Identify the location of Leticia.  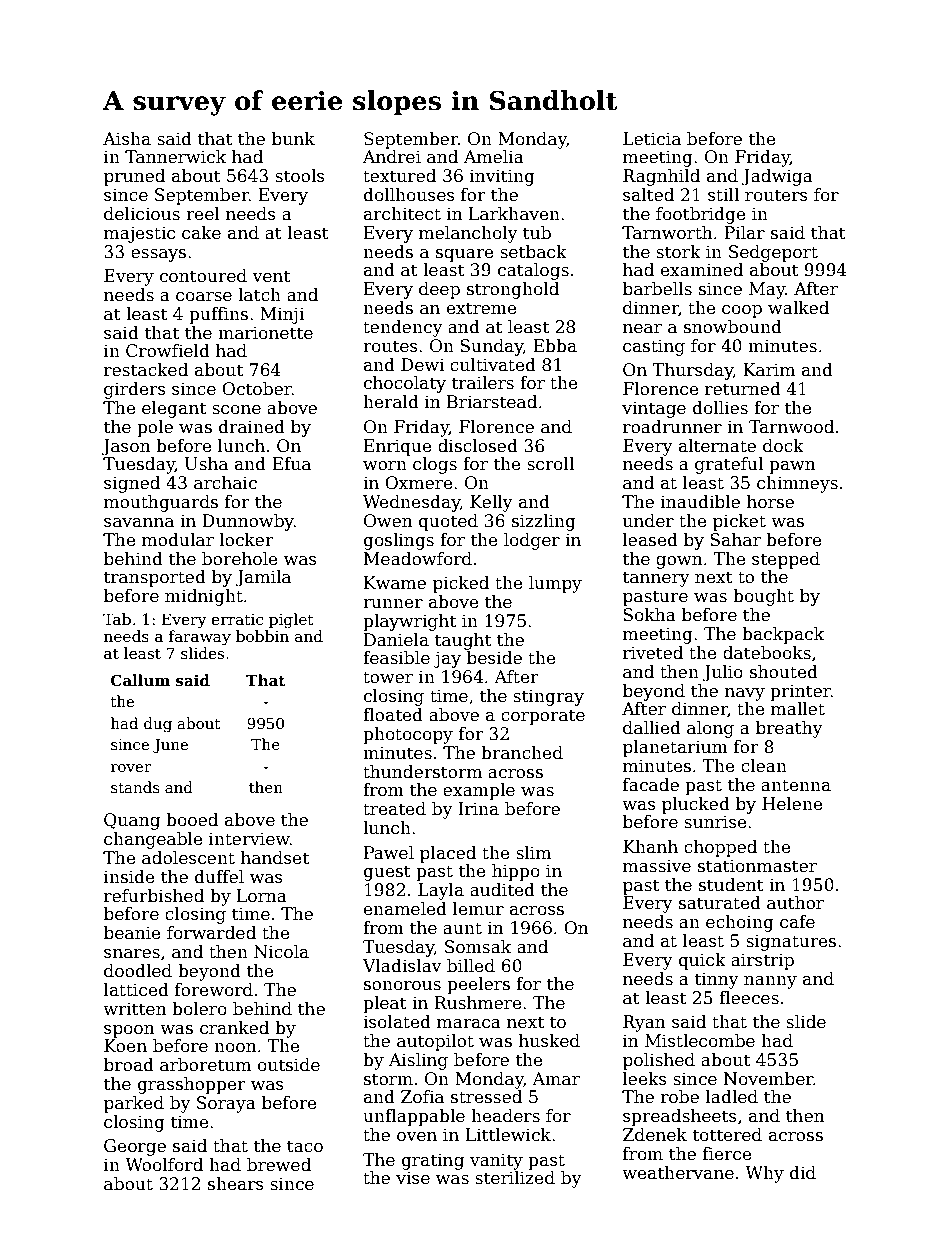
(652, 139).
